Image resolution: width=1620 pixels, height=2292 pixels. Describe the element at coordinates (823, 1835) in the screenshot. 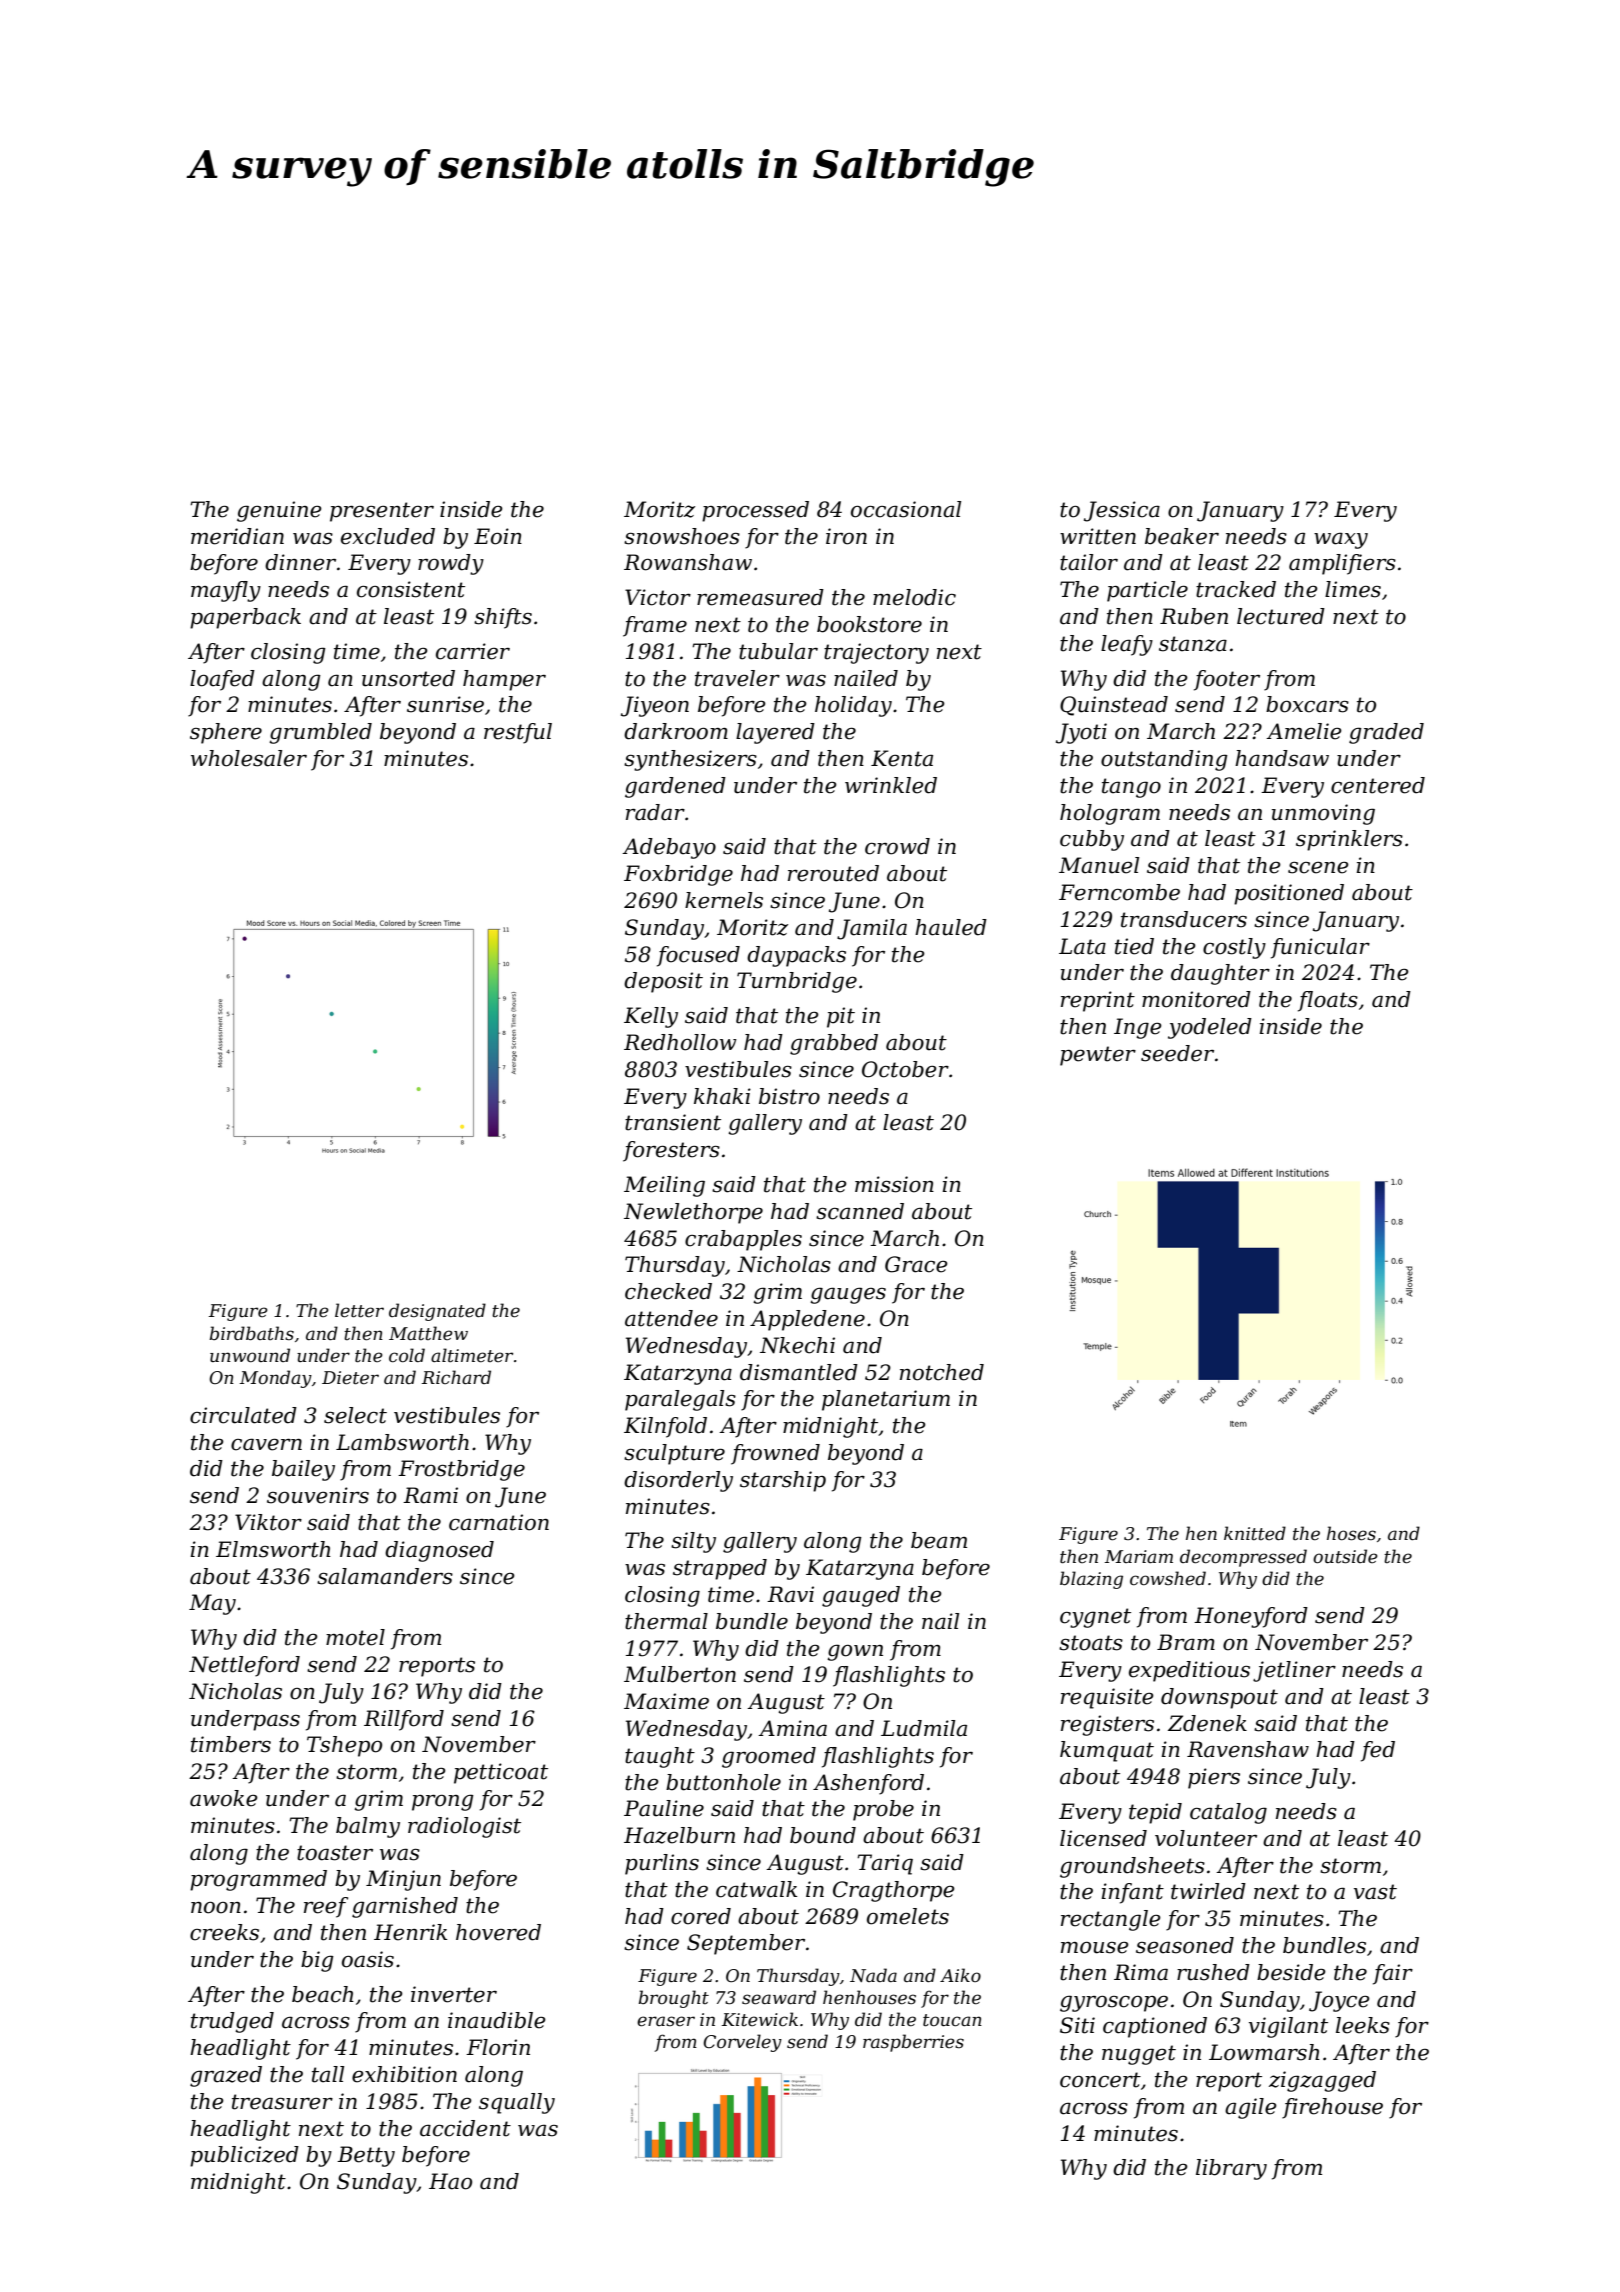

I see `bound` at that location.
